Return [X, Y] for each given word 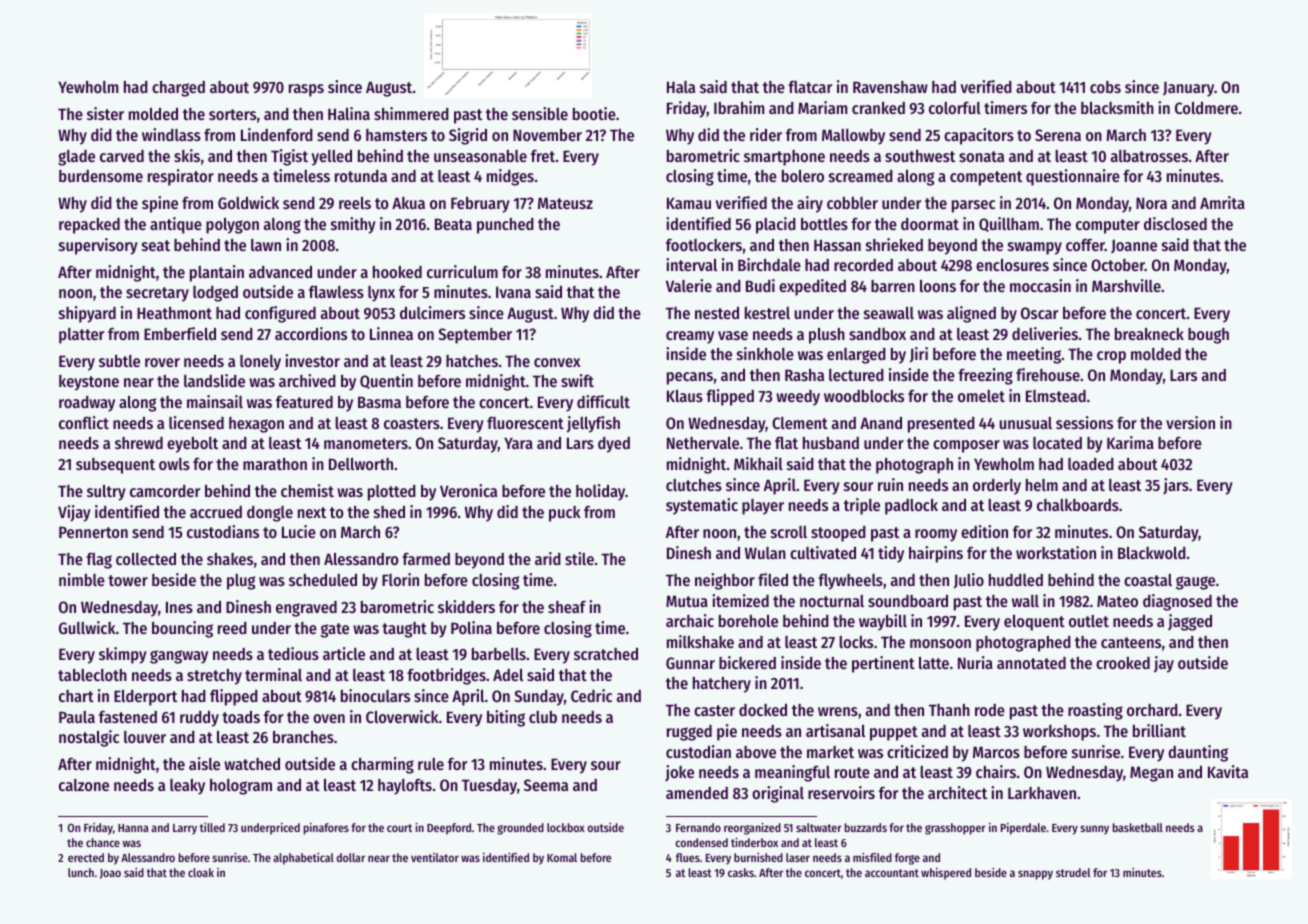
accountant [892, 873]
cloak [201, 872]
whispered [946, 874]
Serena [1058, 135]
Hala [681, 87]
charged [178, 89]
